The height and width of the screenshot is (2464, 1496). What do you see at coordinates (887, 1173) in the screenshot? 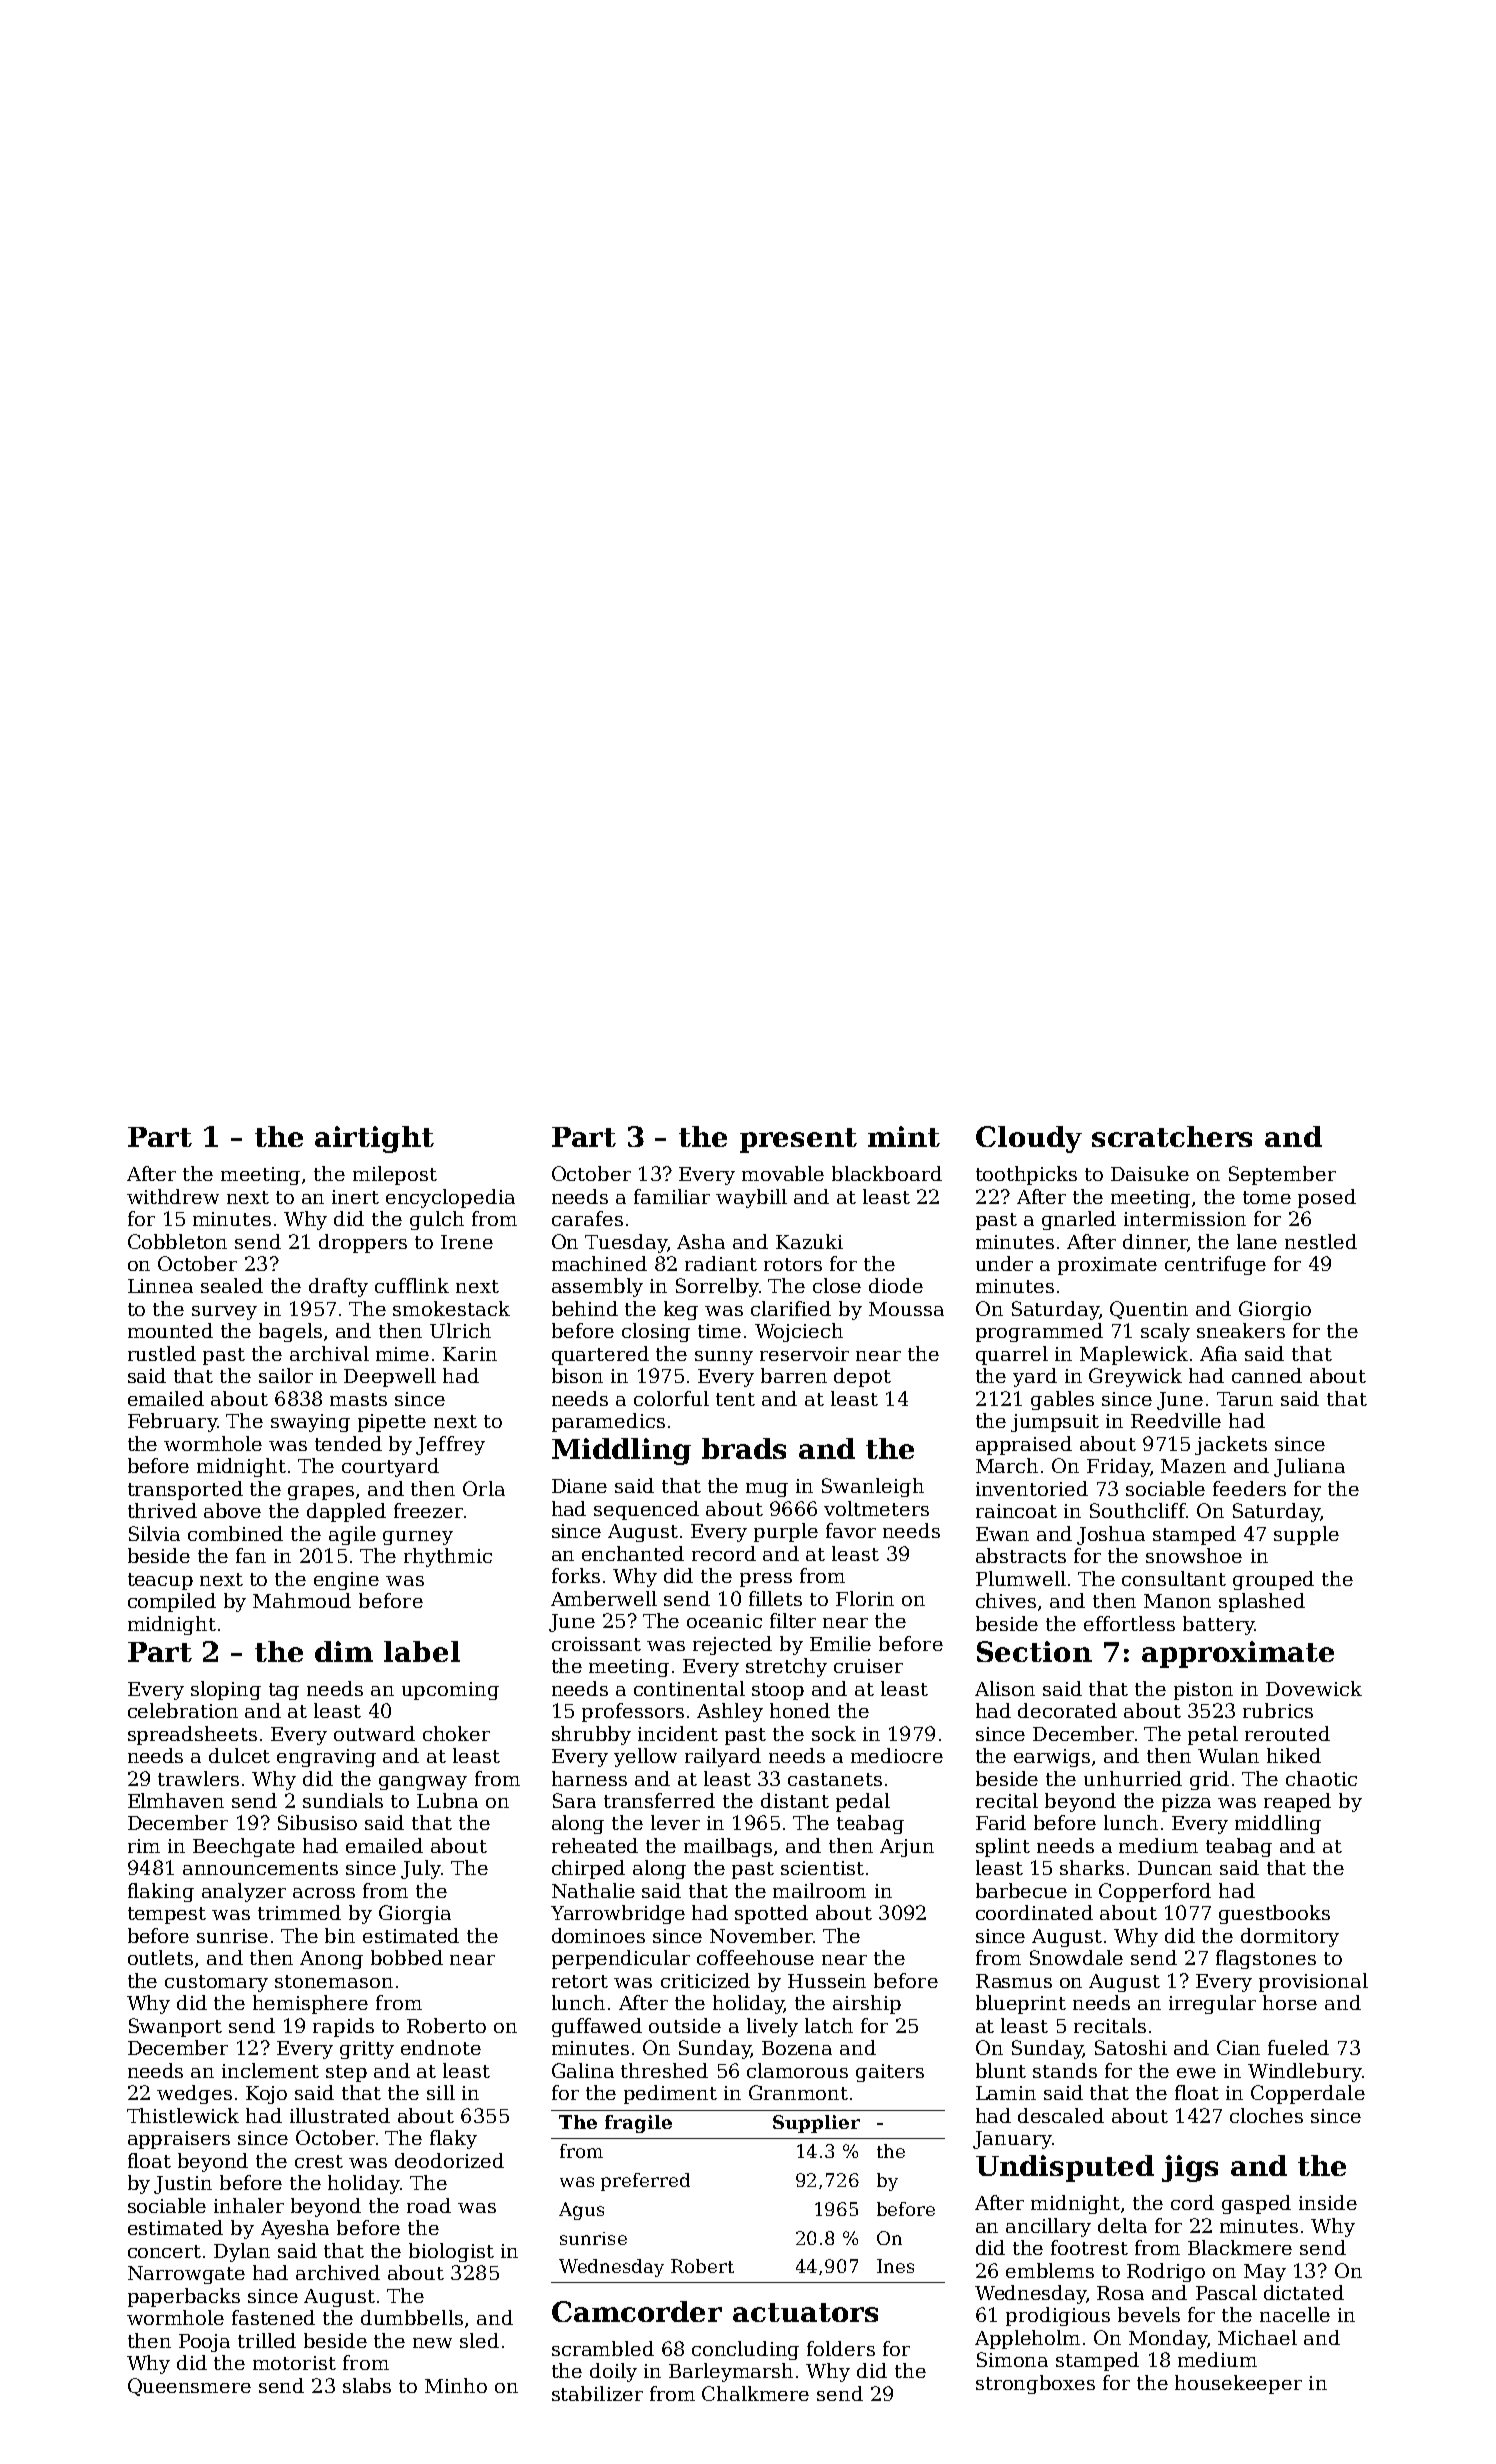
I see `blackboard` at bounding box center [887, 1173].
